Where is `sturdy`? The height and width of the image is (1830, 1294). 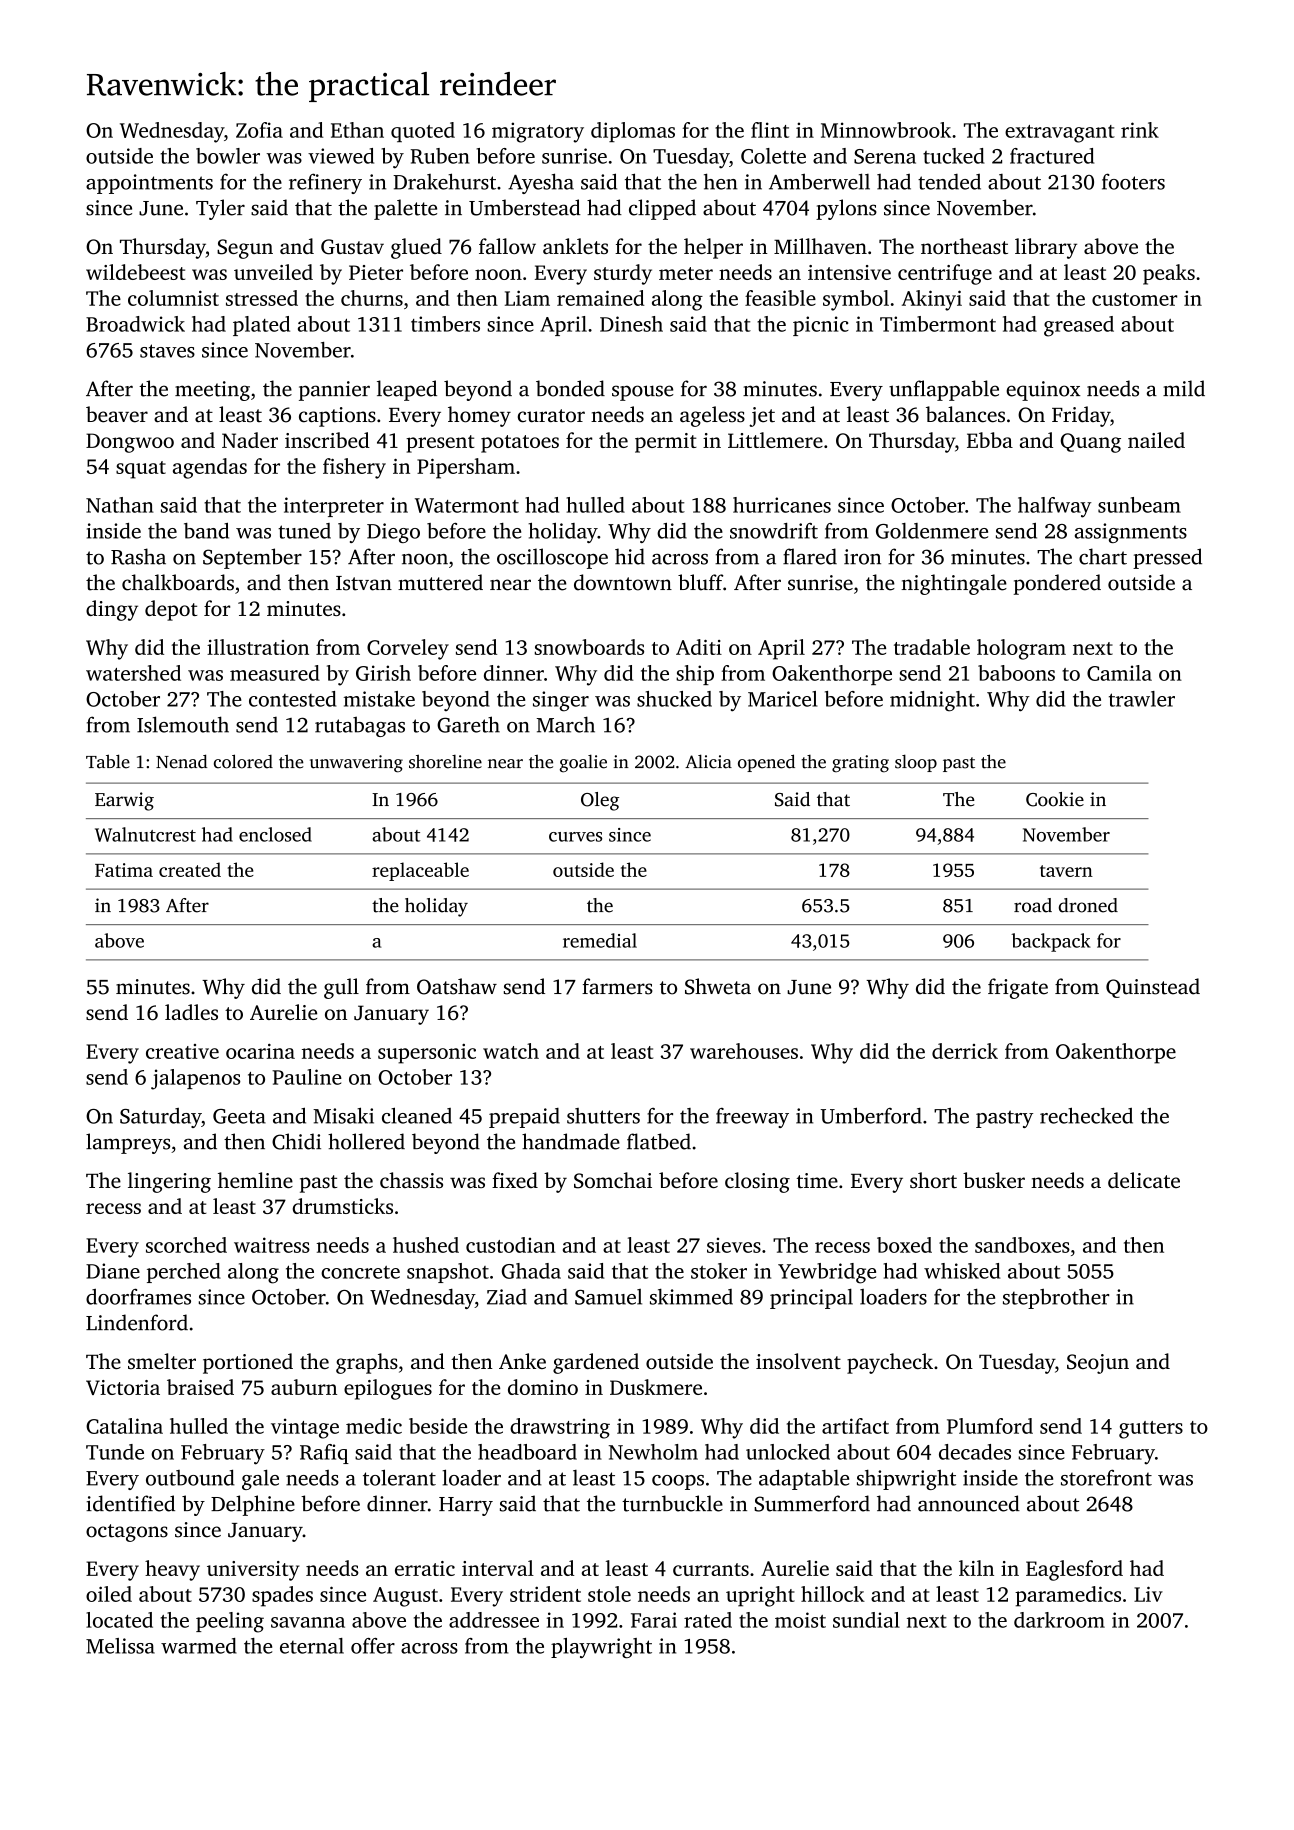 sturdy is located at coordinates (623, 274).
